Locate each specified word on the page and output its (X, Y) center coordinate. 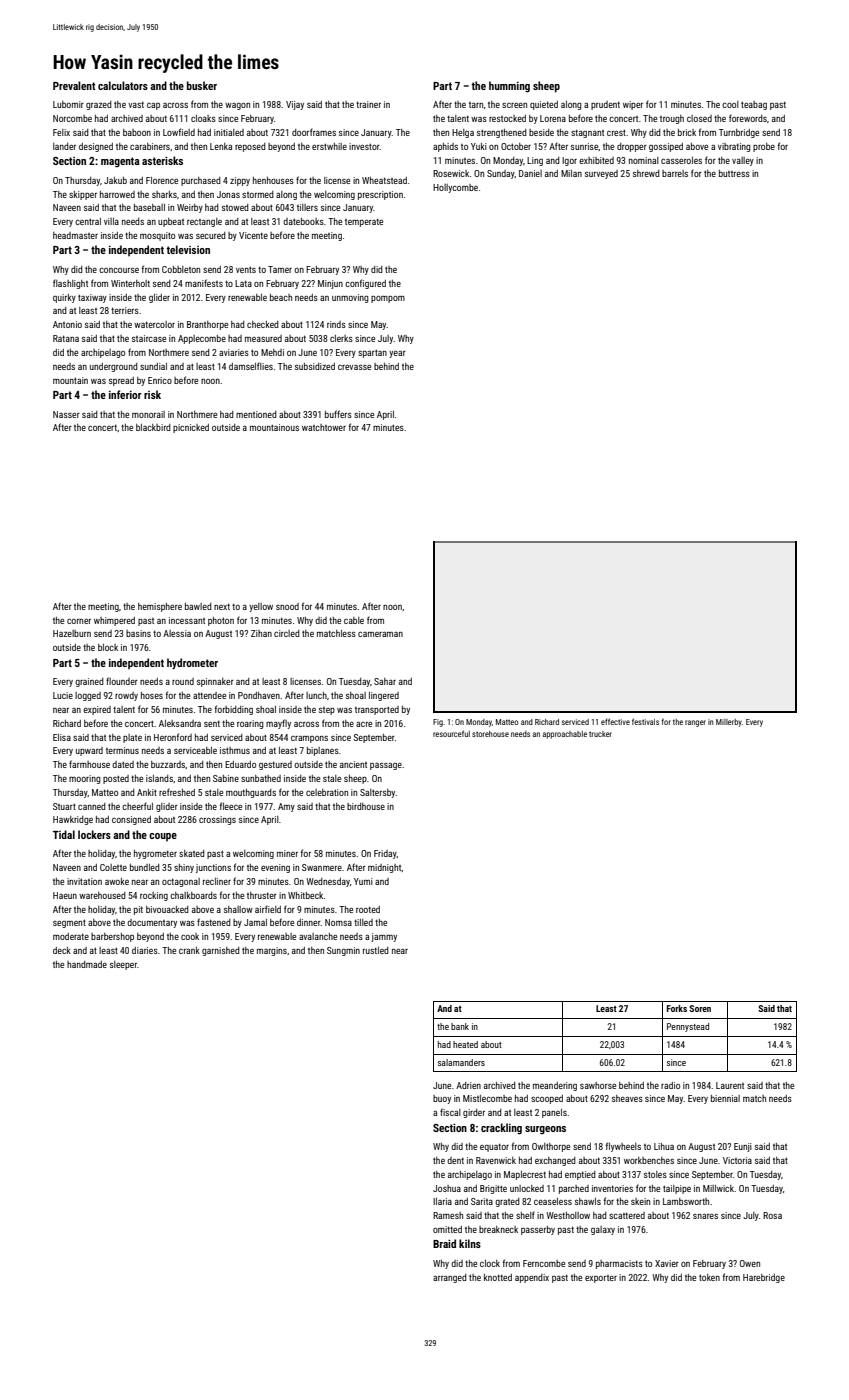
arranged (450, 1278)
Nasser (66, 414)
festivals (645, 721)
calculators (123, 85)
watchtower (324, 427)
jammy (384, 937)
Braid (444, 1243)
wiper (633, 105)
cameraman (380, 634)
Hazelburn (72, 633)
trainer (368, 104)
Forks (677, 1008)
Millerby (729, 723)
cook (190, 936)
